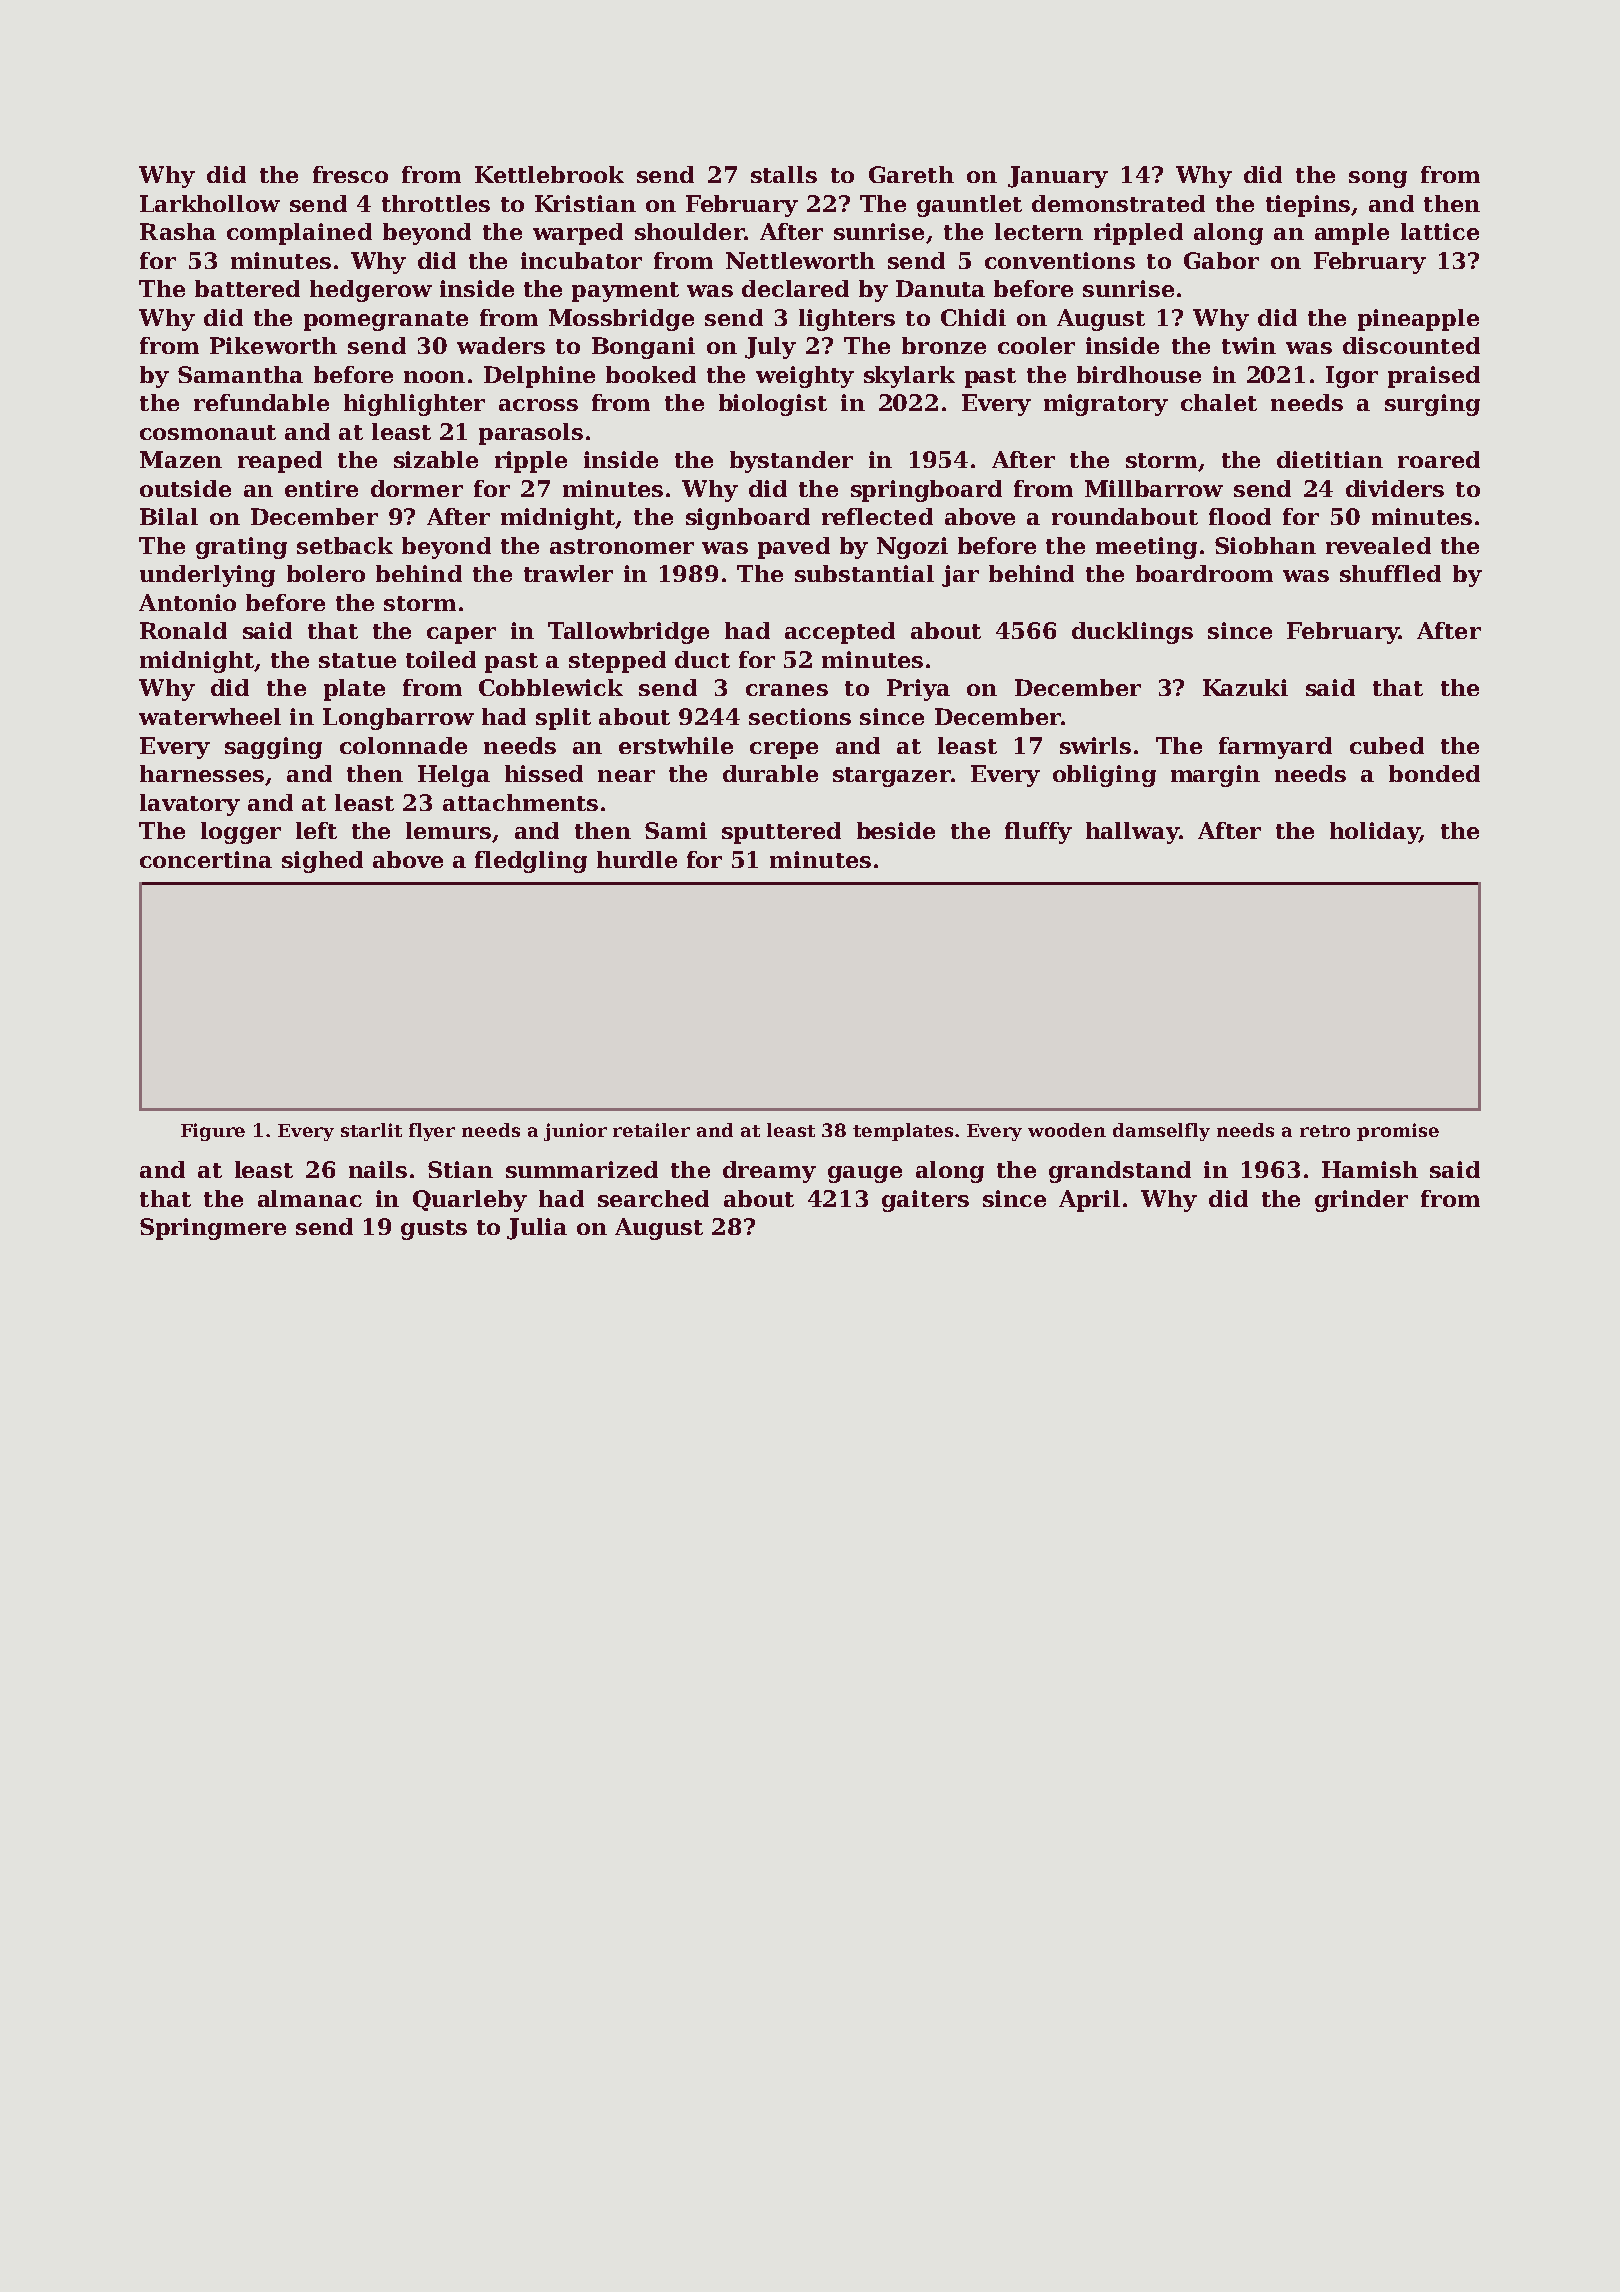  I want to click on Springmere, so click(213, 1229).
